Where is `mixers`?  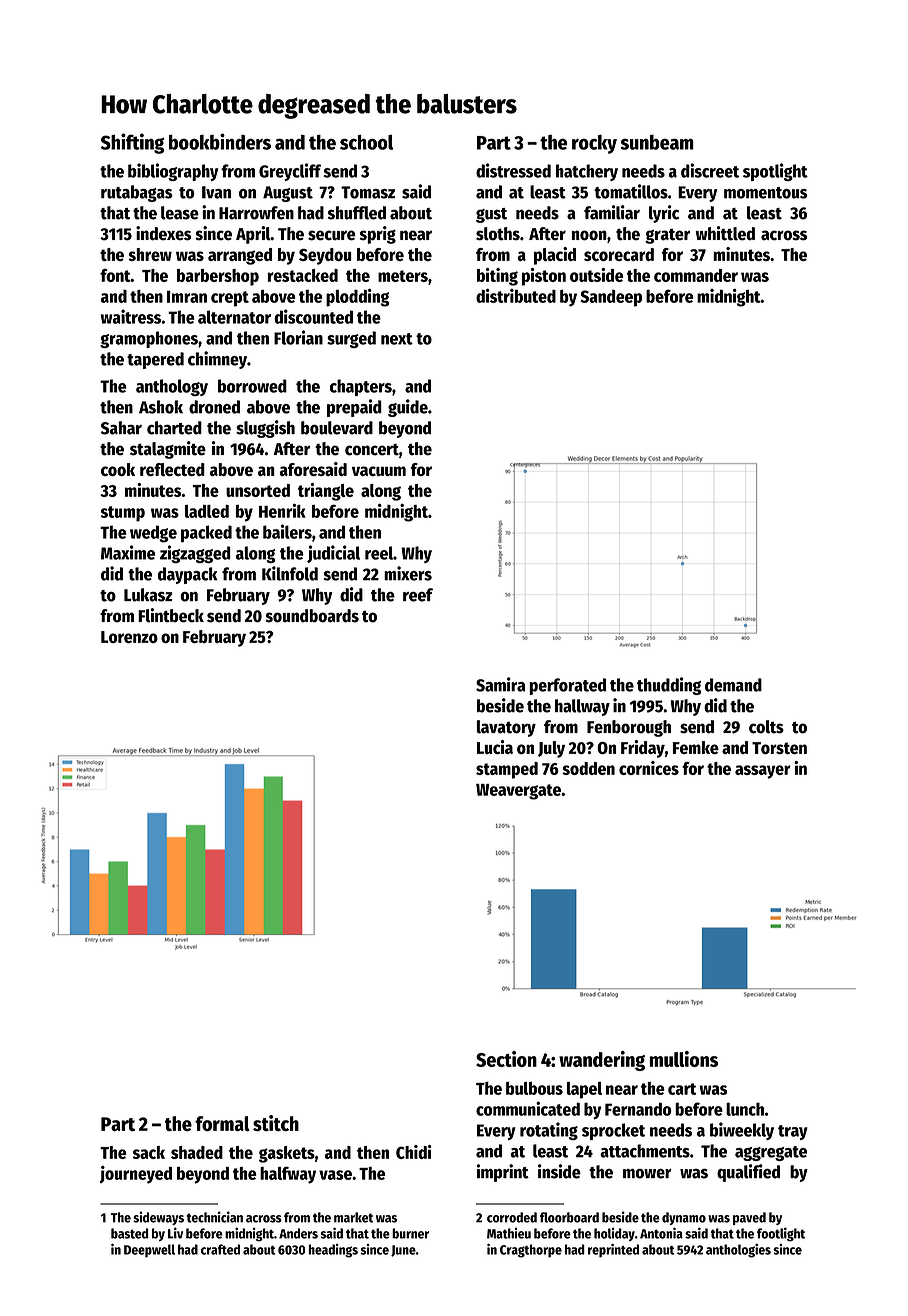
mixers is located at coordinates (408, 573).
